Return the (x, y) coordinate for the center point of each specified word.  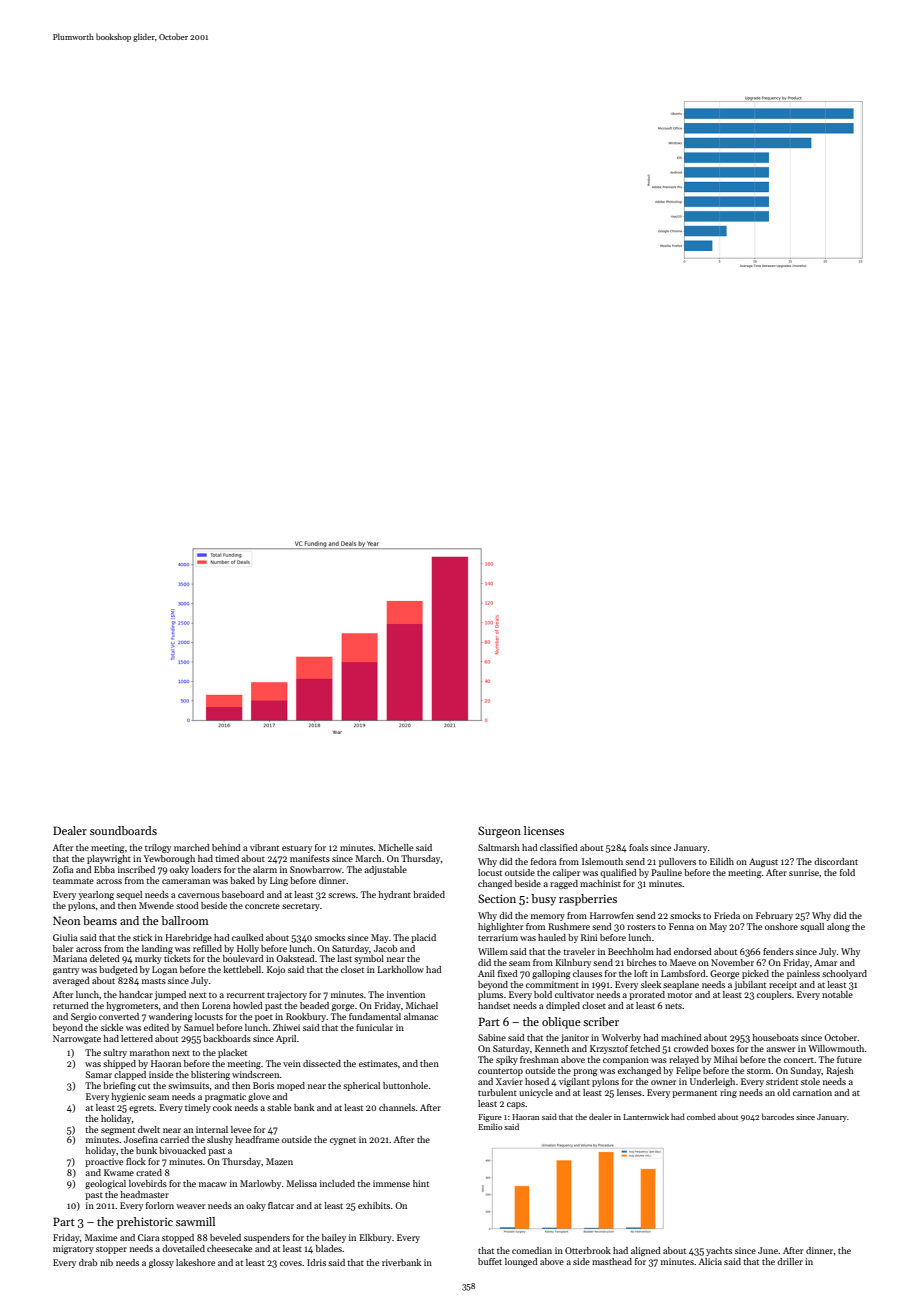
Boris (263, 1085)
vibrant (264, 847)
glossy (161, 1263)
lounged (521, 1262)
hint (421, 1183)
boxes (722, 1048)
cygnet (343, 1141)
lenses (629, 1092)
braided (429, 894)
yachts (719, 1251)
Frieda (727, 915)
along (838, 927)
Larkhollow (400, 969)
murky (148, 959)
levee (241, 1129)
